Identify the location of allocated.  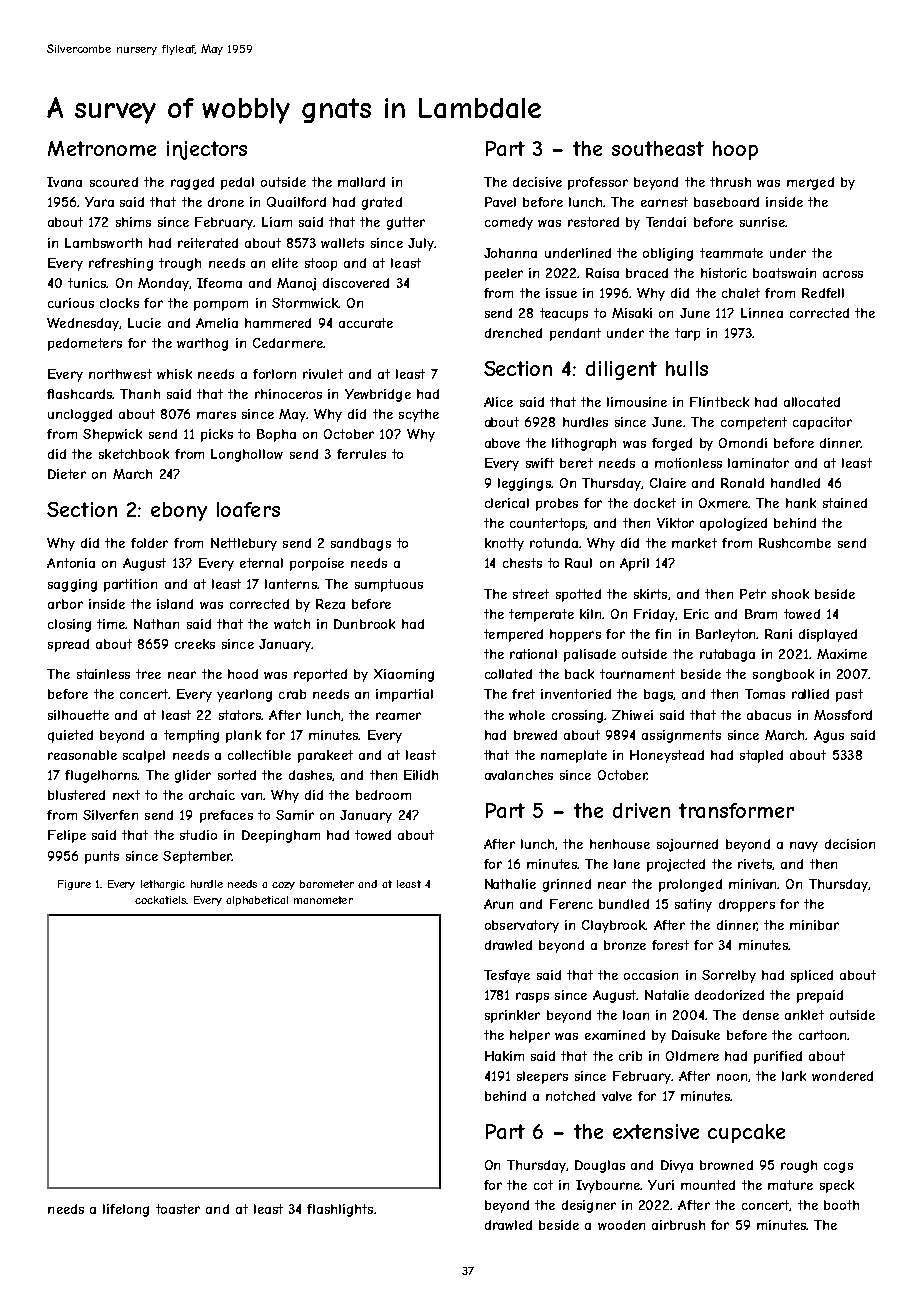
(812, 402).
